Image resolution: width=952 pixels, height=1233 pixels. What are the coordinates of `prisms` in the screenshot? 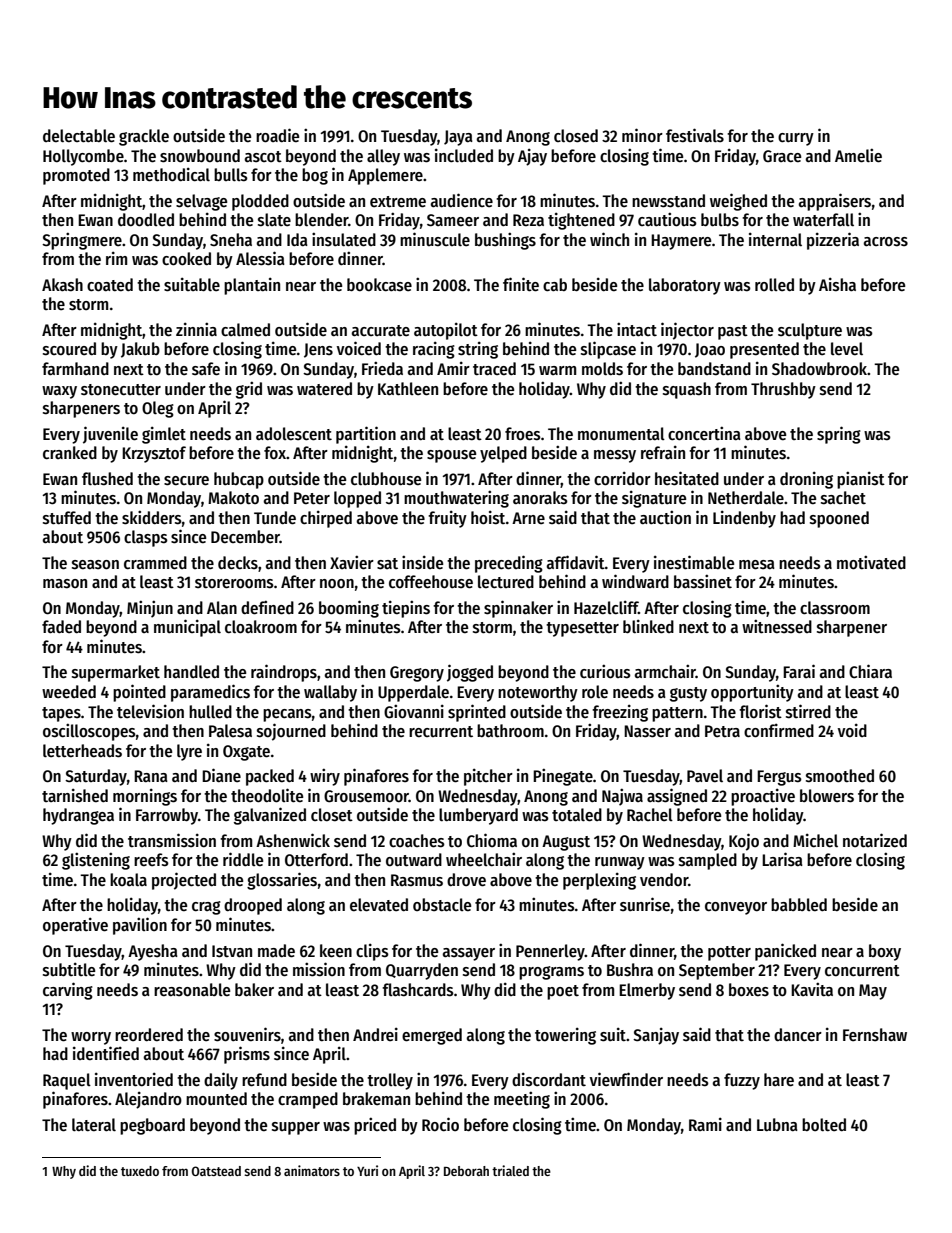 It's located at (247, 1055).
